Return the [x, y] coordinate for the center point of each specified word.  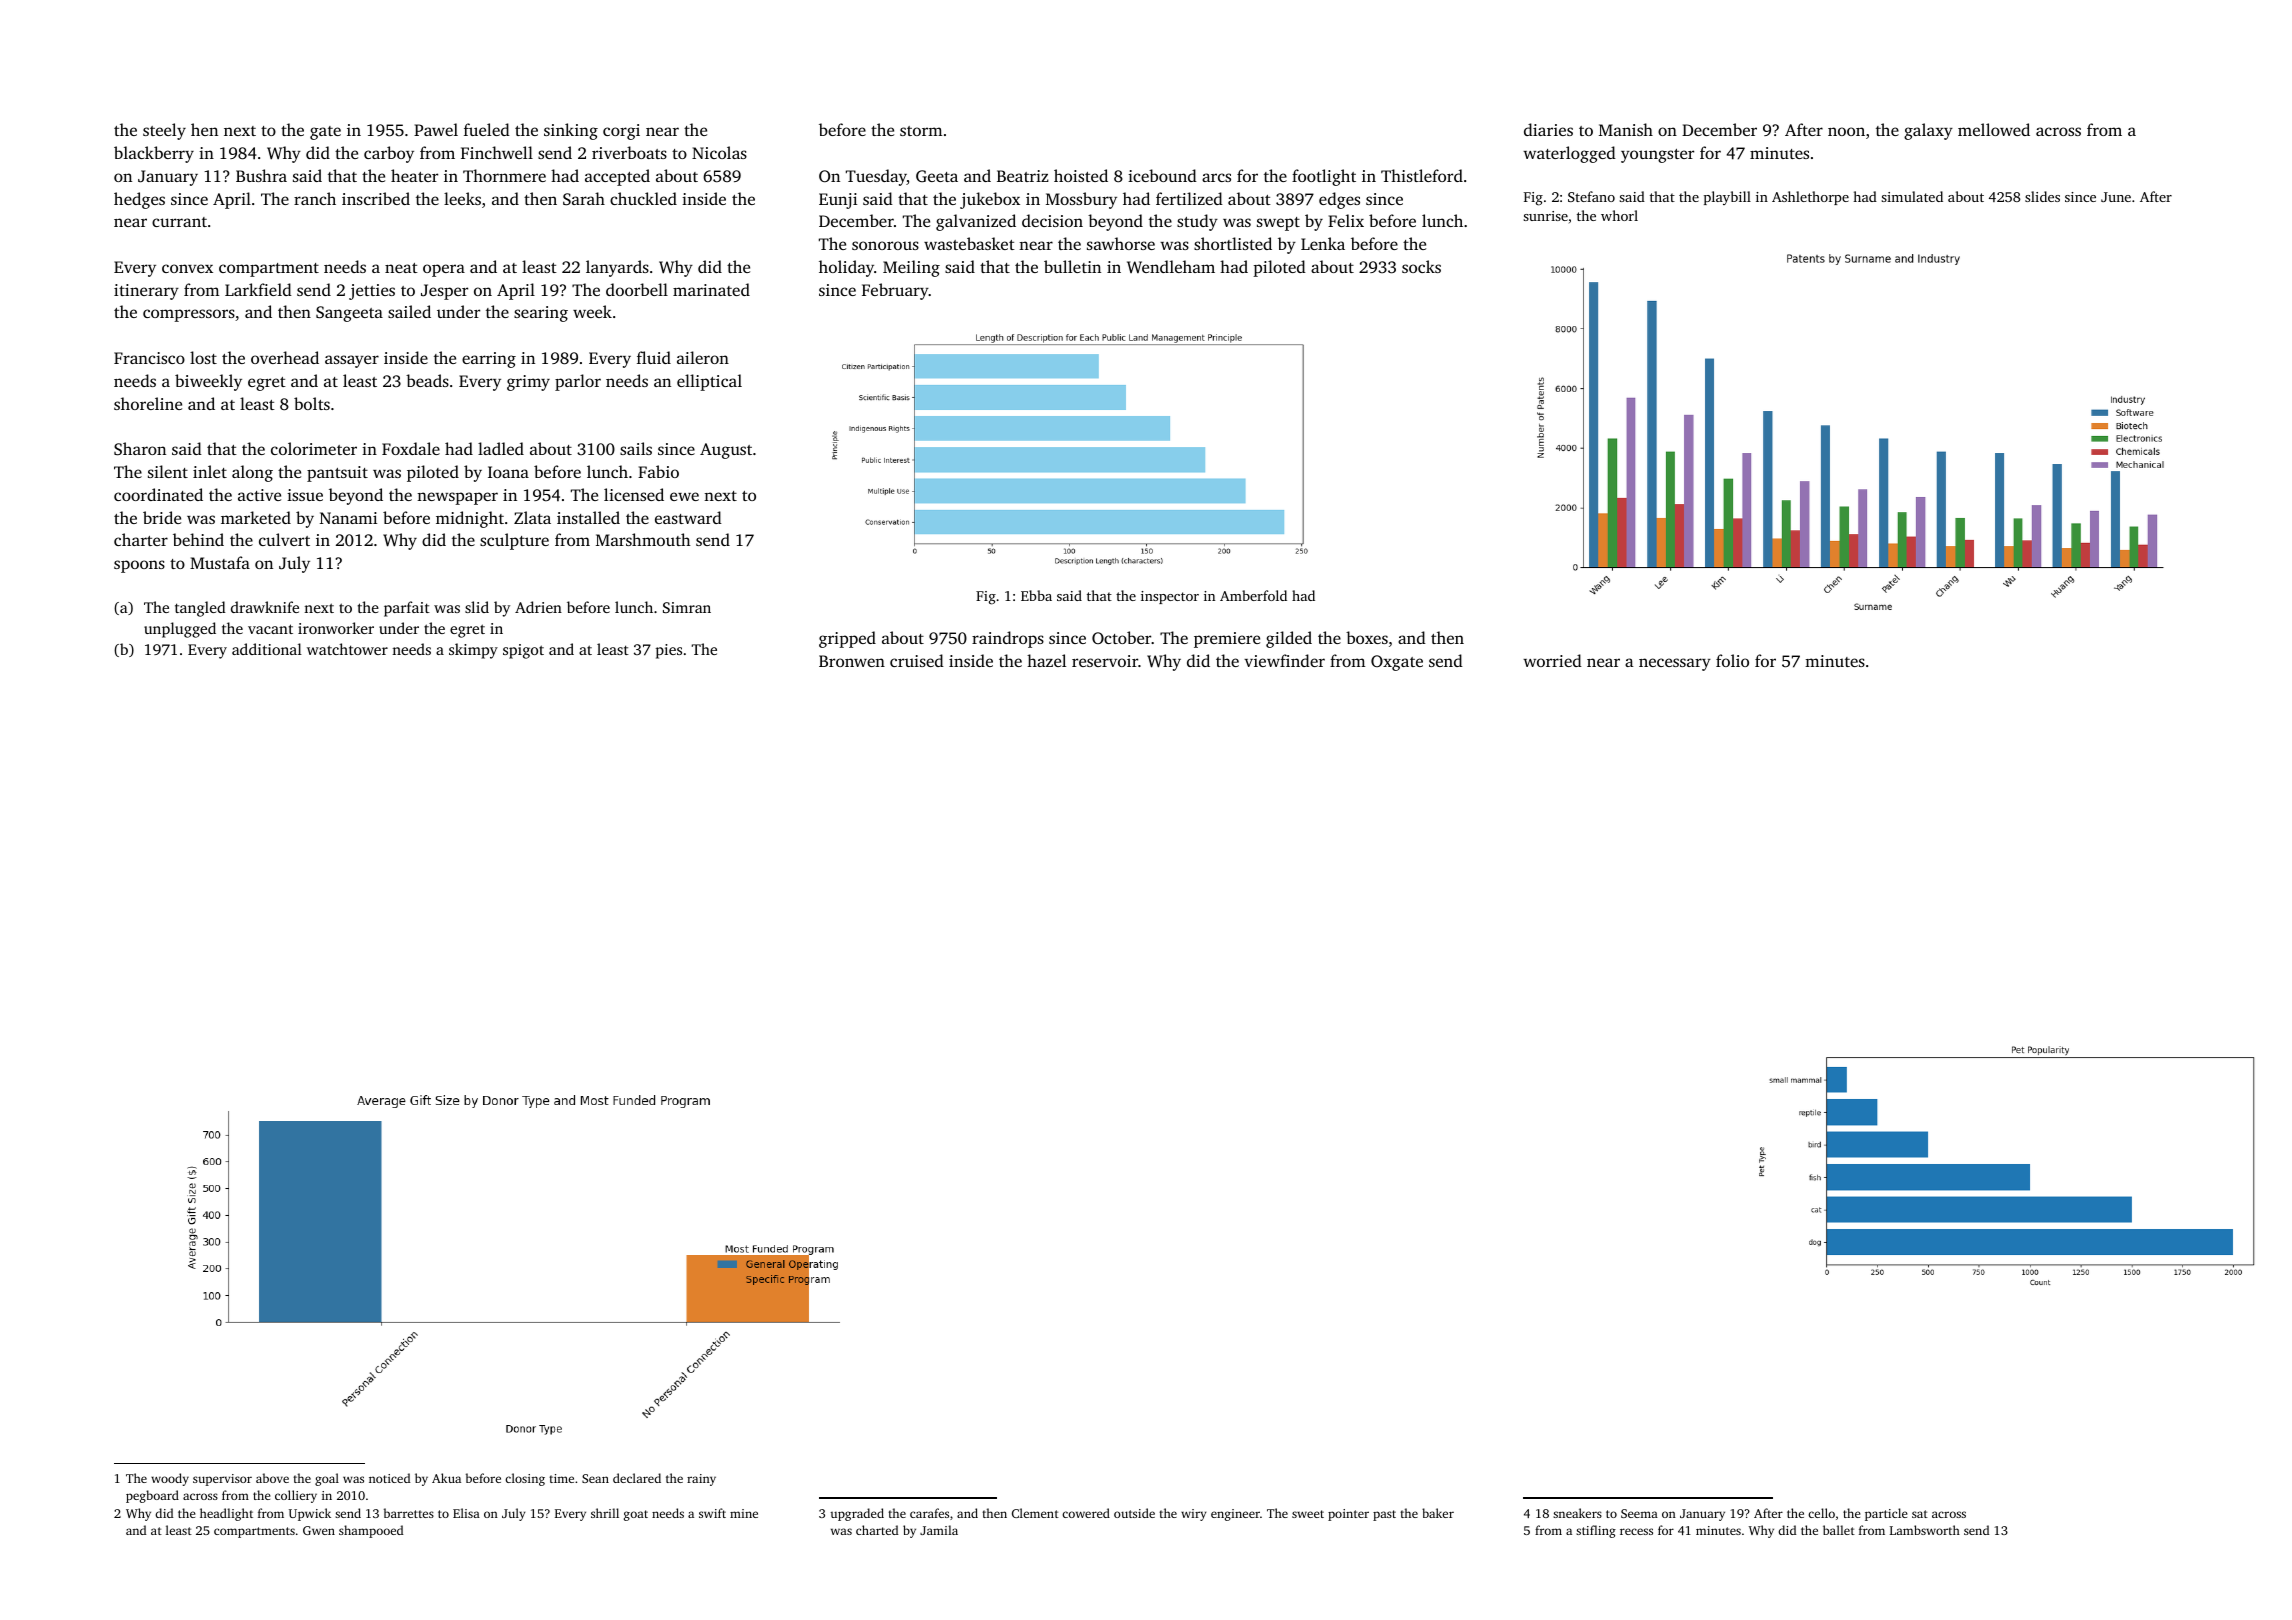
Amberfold [1253, 595]
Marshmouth [643, 539]
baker [1438, 1513]
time [561, 1478]
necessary [1675, 664]
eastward [688, 517]
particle [1886, 1514]
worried [1552, 660]
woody [170, 1479]
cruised [917, 660]
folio [1732, 660]
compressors [189, 315]
